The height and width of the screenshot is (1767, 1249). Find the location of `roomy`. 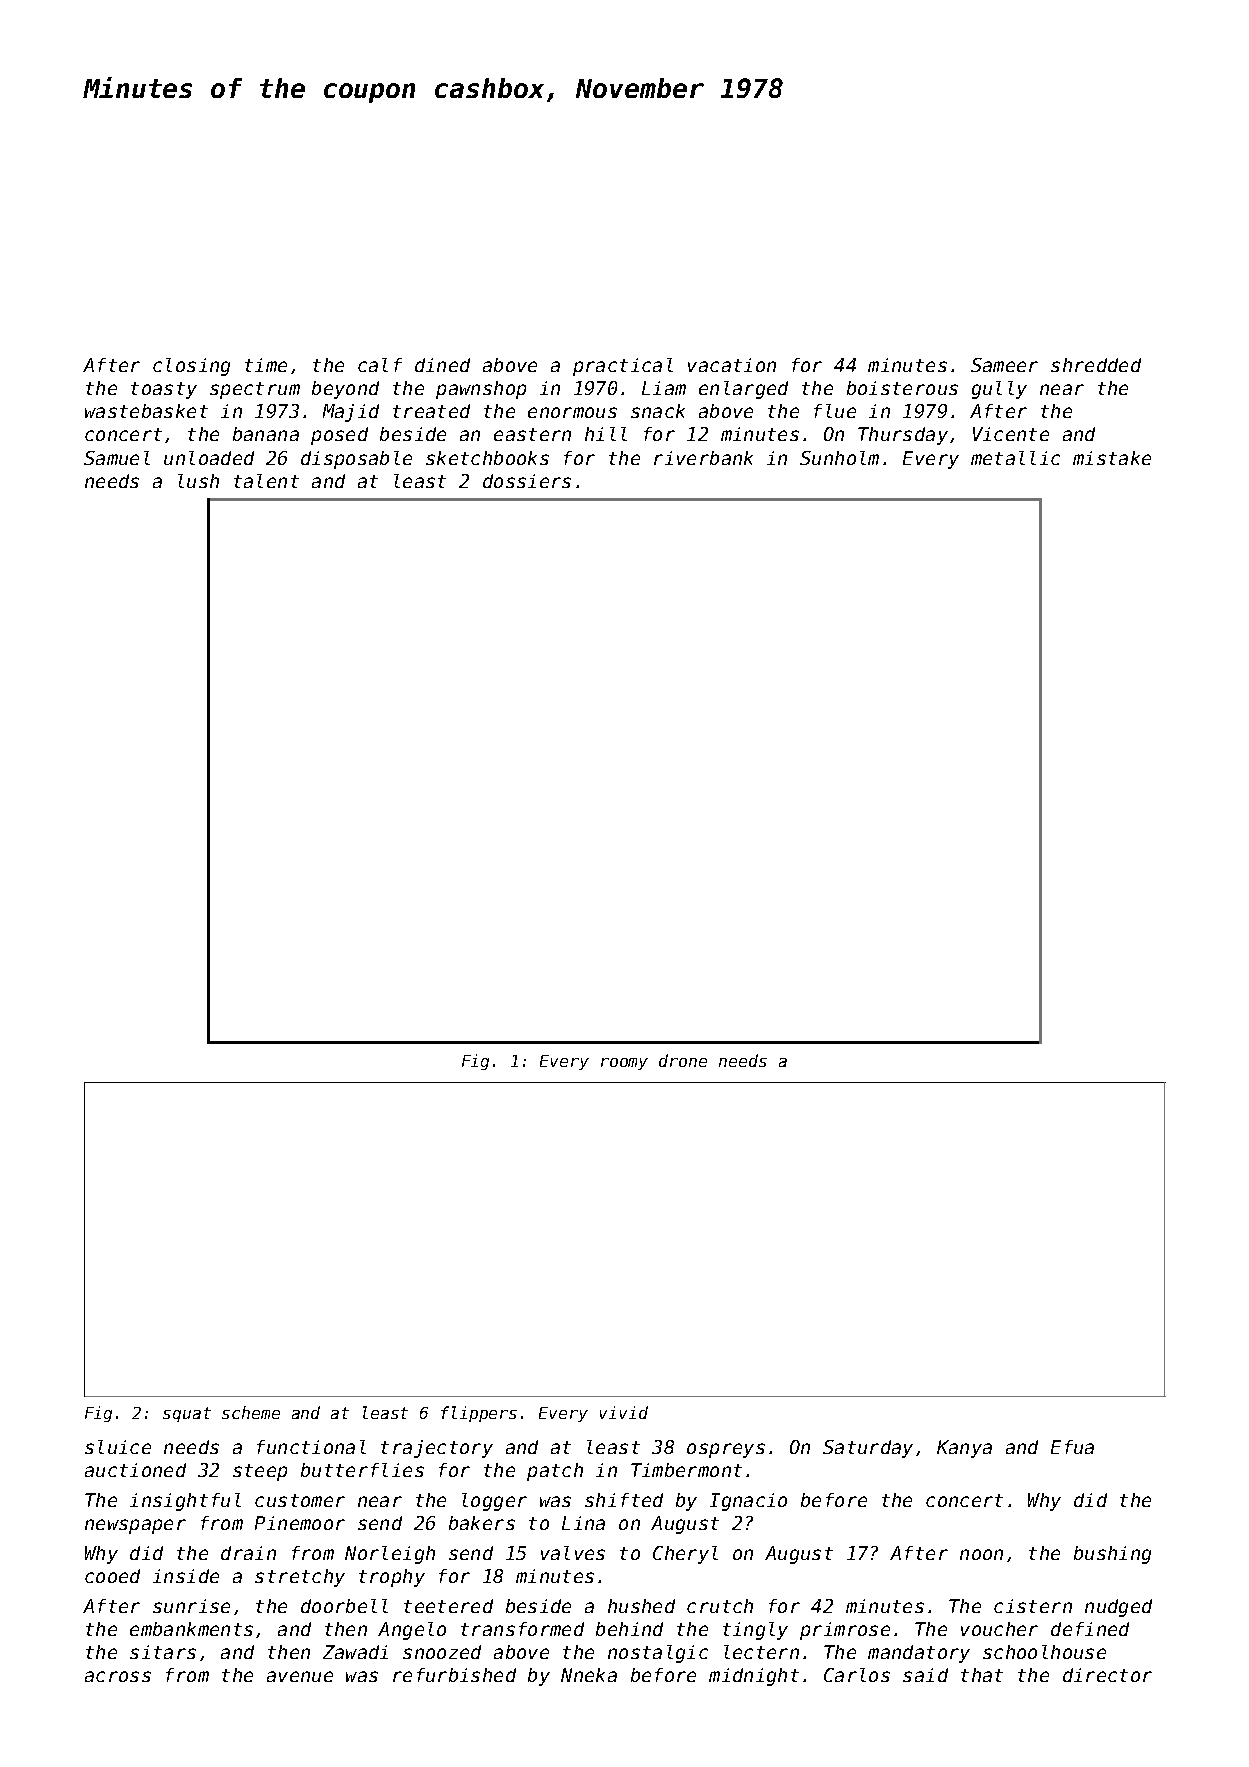

roomy is located at coordinates (624, 1064).
